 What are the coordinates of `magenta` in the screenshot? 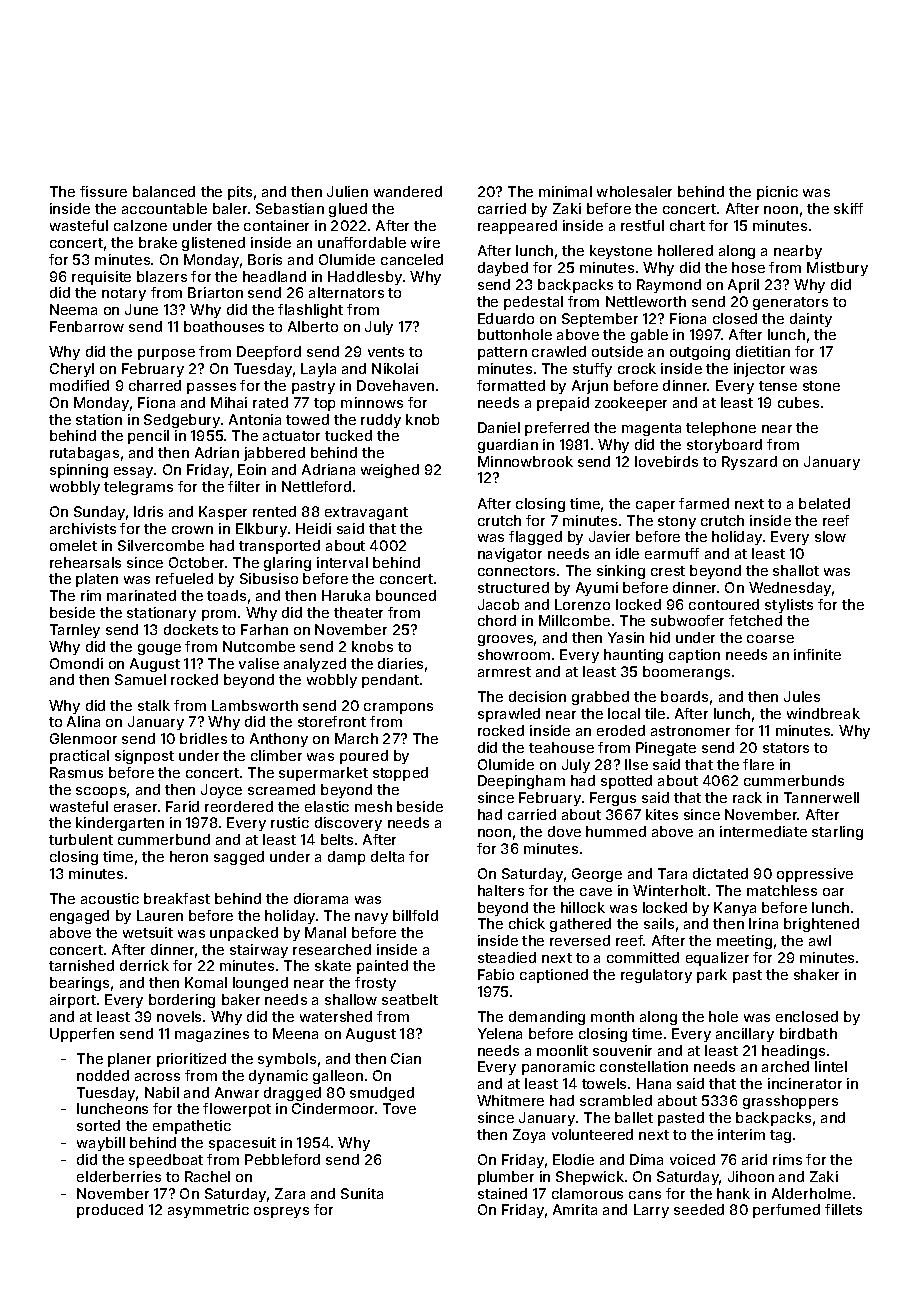 It's located at (651, 429).
